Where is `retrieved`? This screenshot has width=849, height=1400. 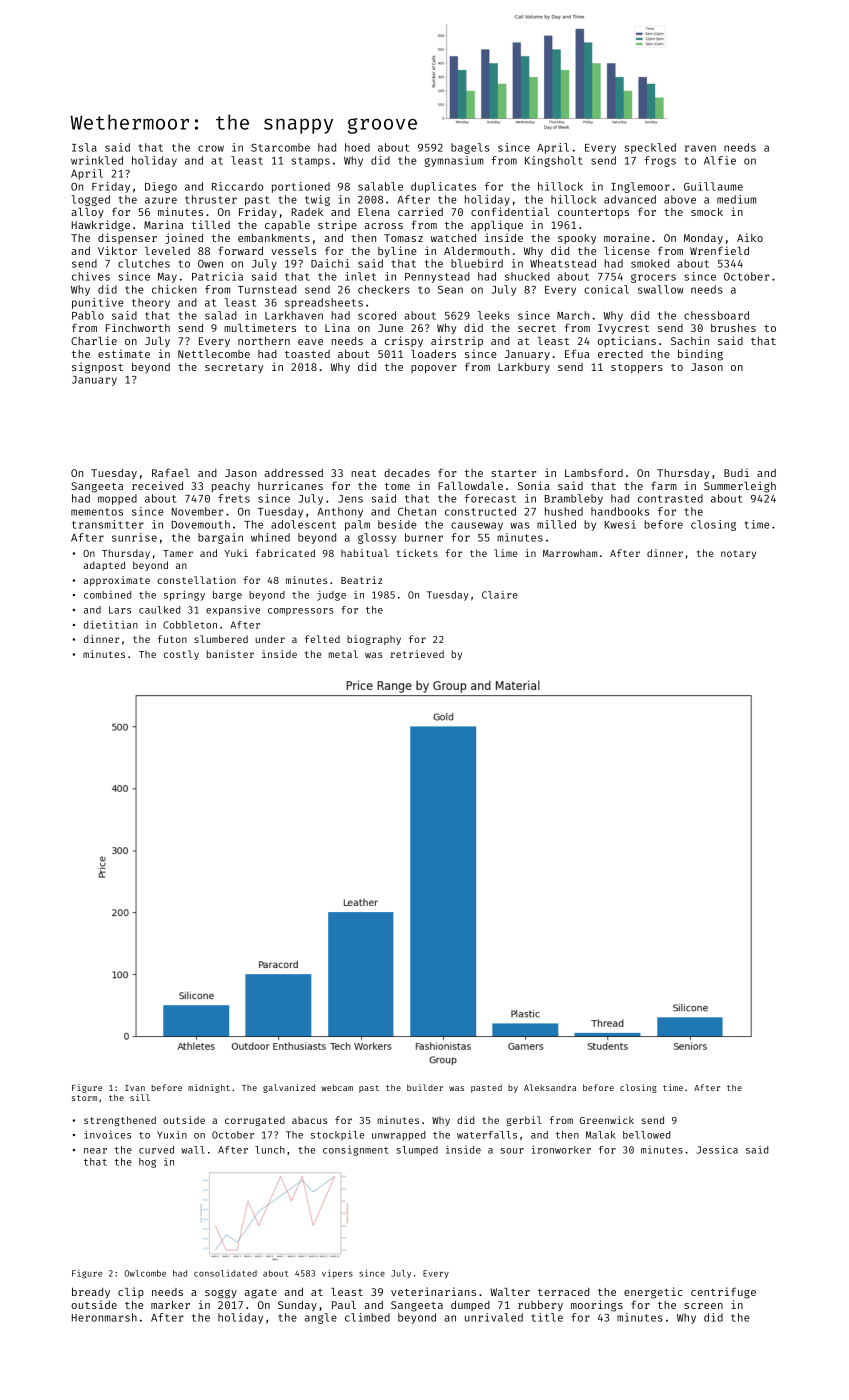 retrieved is located at coordinates (417, 654).
